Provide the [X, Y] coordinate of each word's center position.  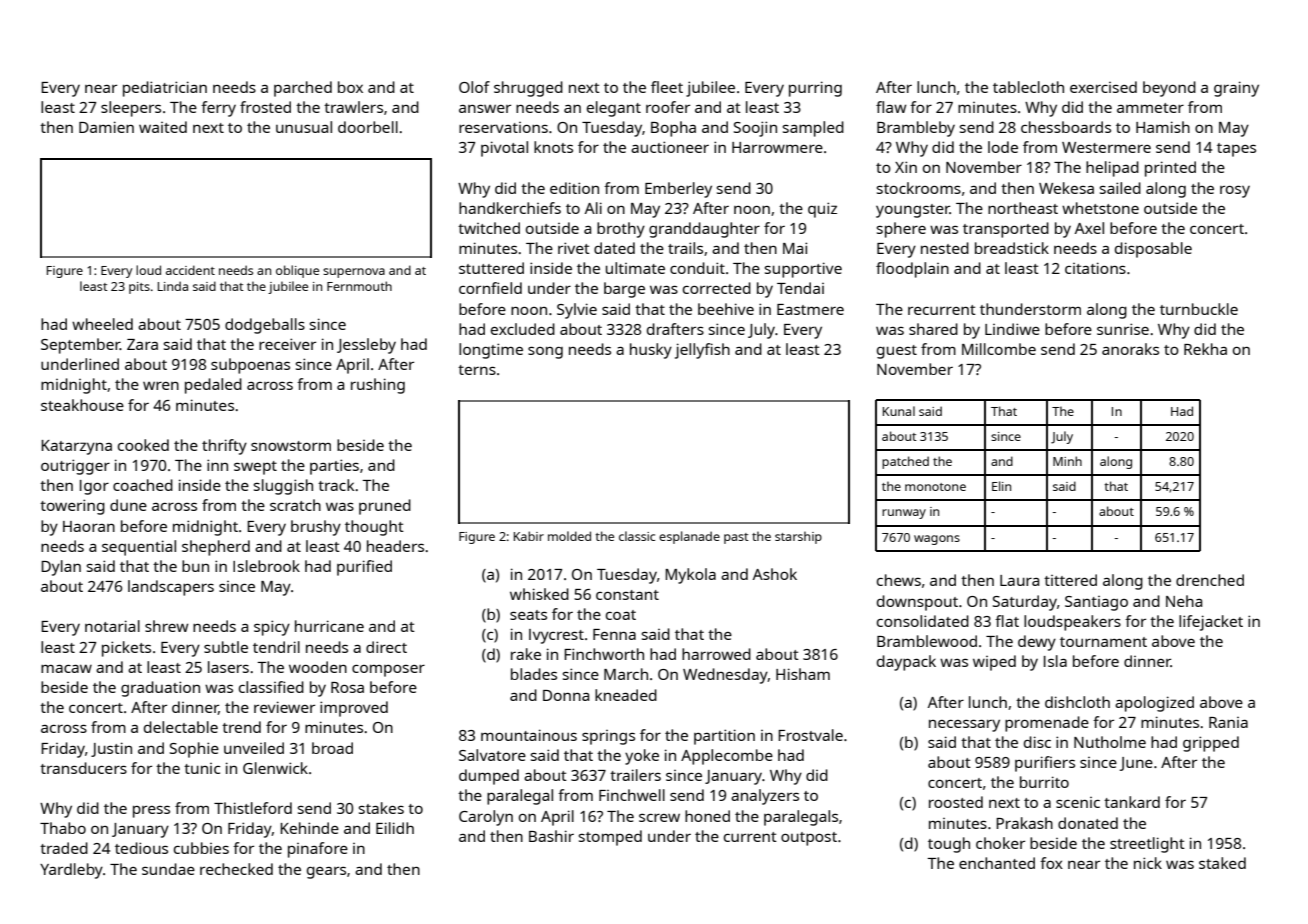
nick [1148, 863]
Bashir [551, 836]
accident [190, 270]
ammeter [1150, 108]
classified [271, 687]
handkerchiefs [510, 208]
